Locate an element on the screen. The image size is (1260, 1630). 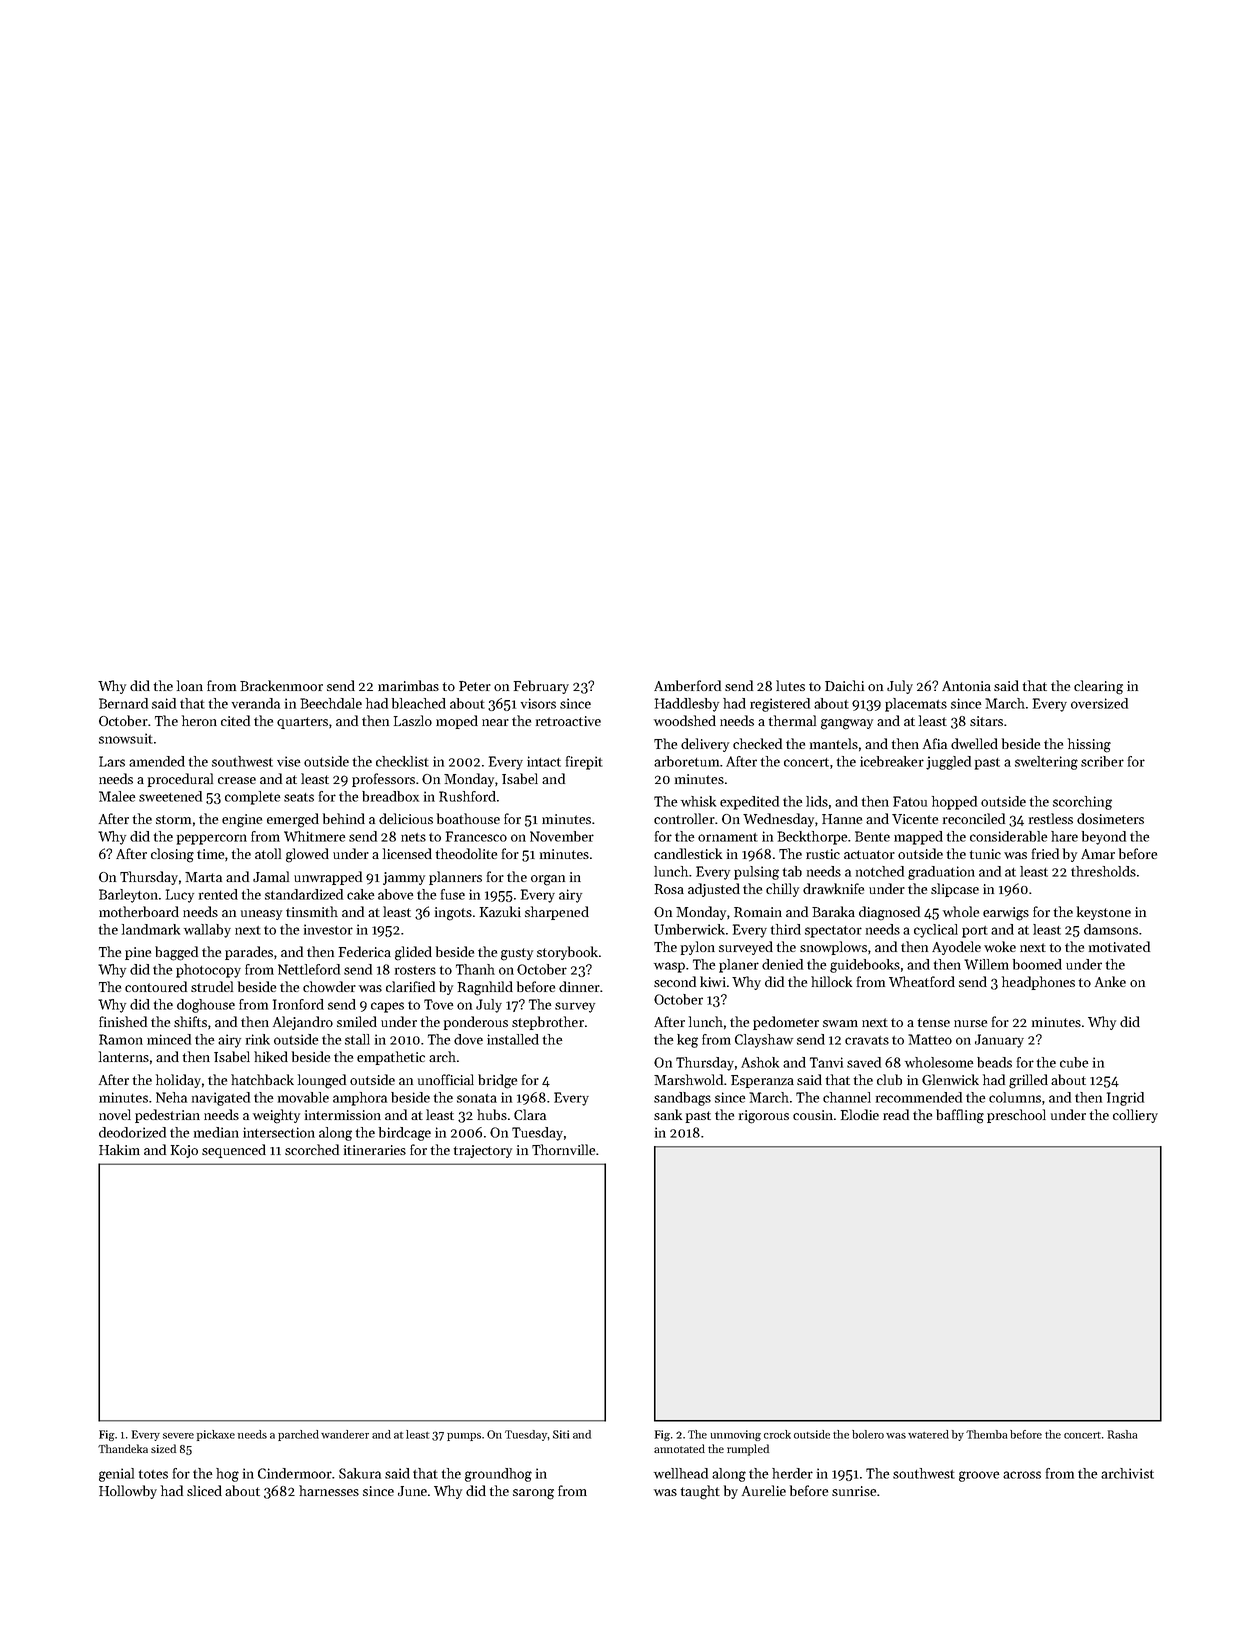
cube is located at coordinates (1074, 1062).
